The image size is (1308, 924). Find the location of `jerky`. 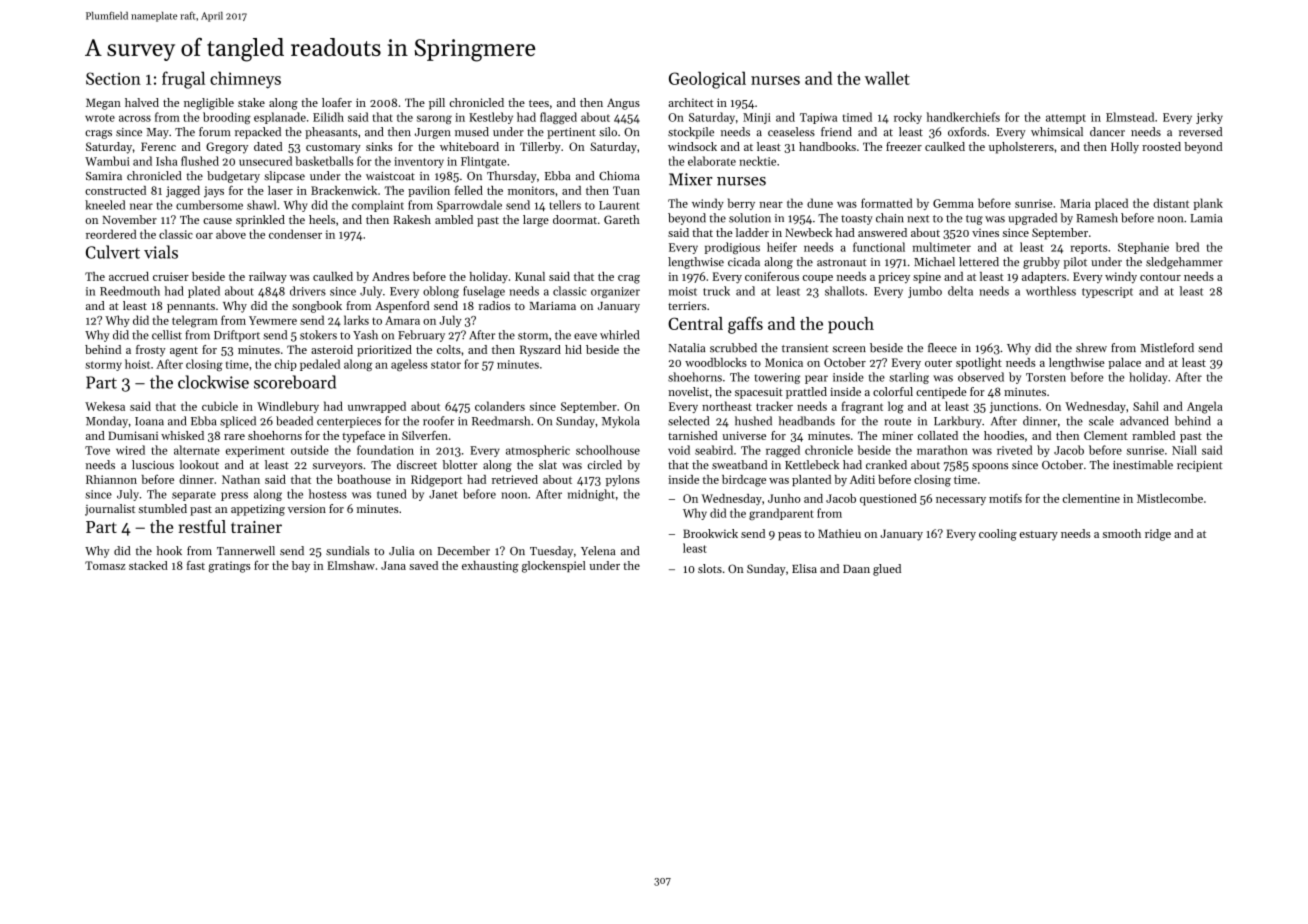

jerky is located at coordinates (1209, 118).
